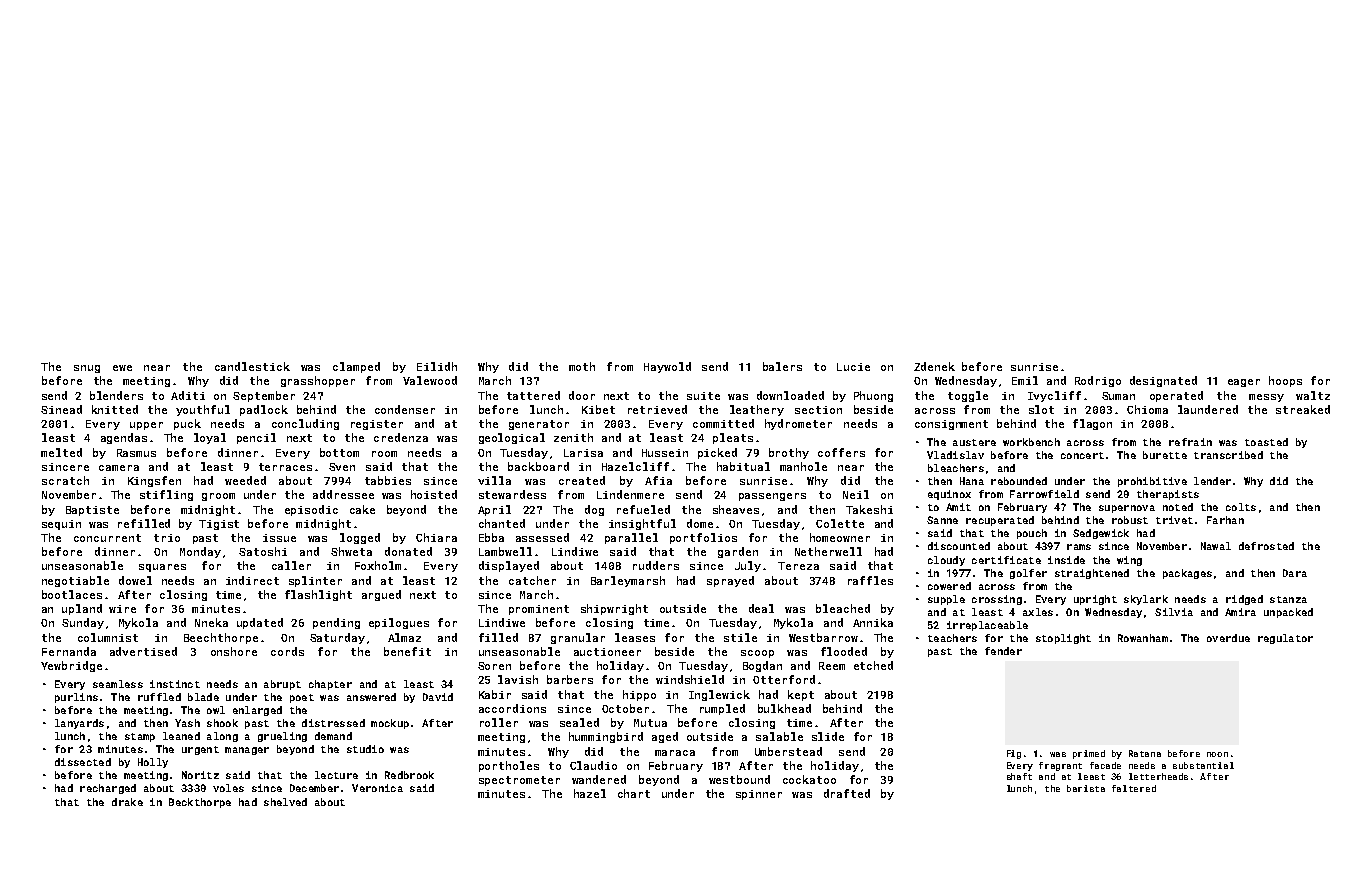 This screenshot has width=1372, height=887. I want to click on westbound, so click(739, 779).
